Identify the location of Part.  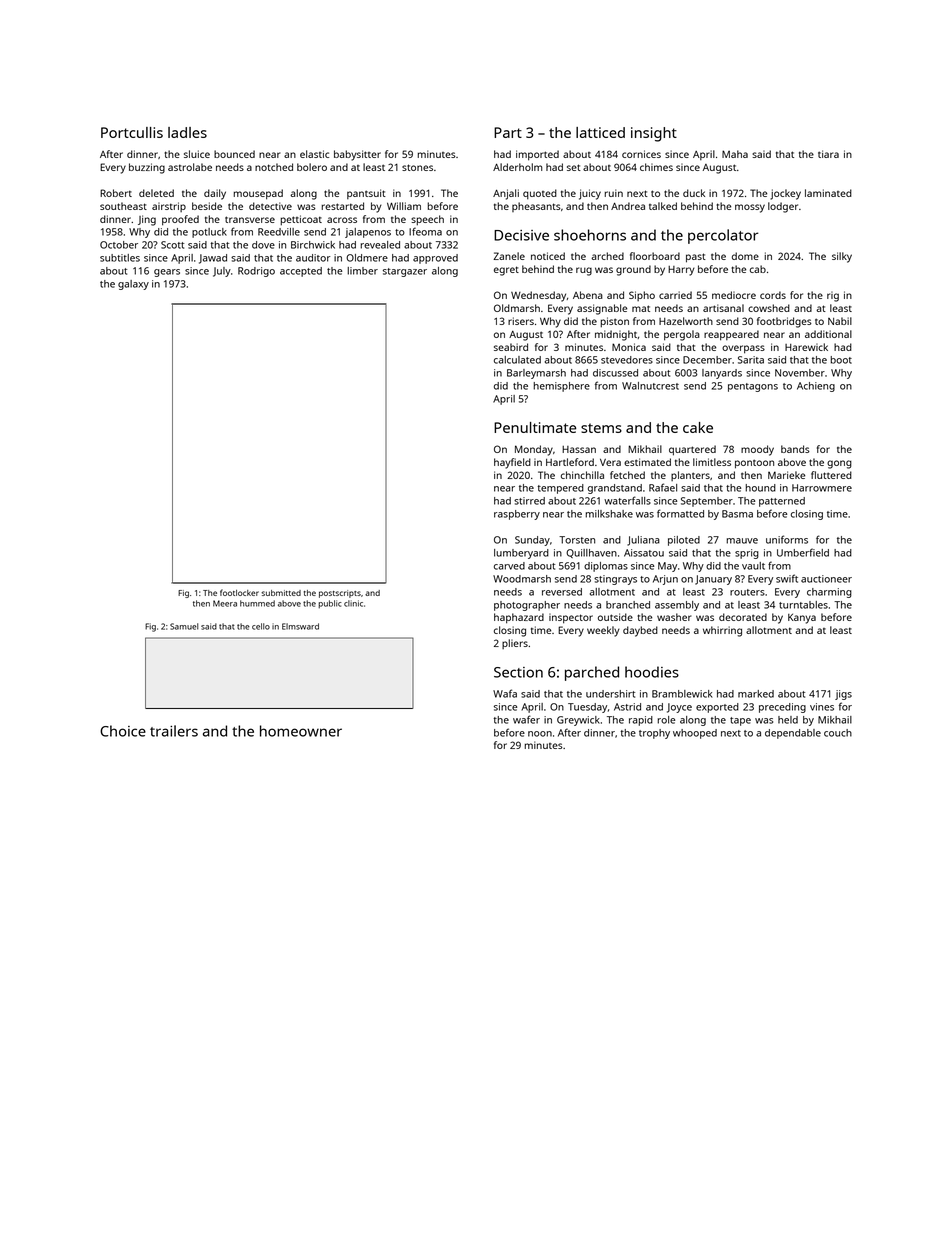
(508, 132).
